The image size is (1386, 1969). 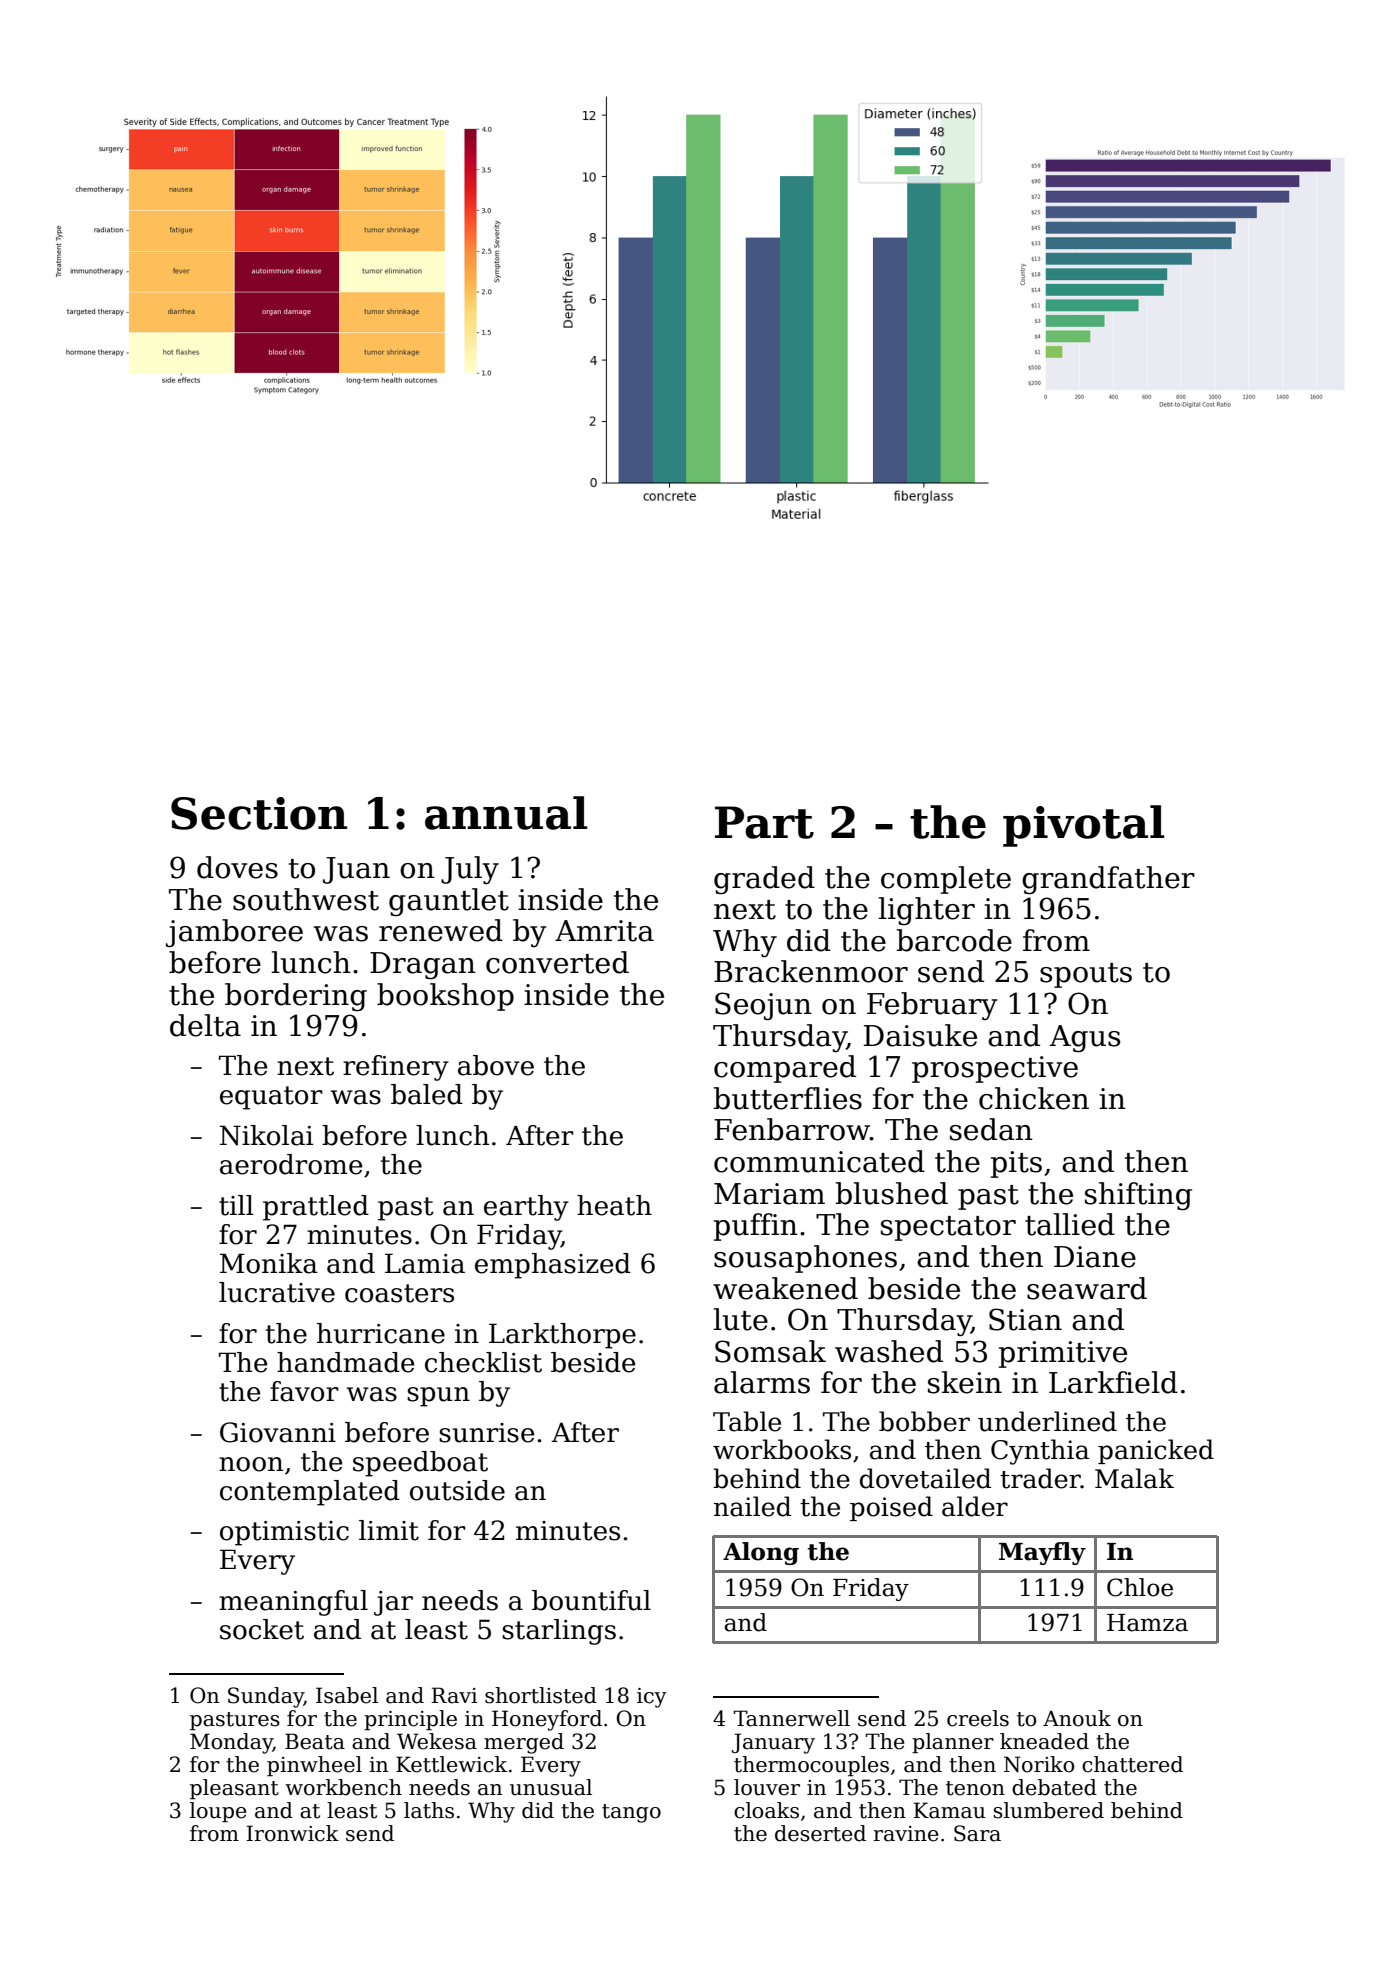 What do you see at coordinates (506, 813) in the image?
I see `annual` at bounding box center [506, 813].
